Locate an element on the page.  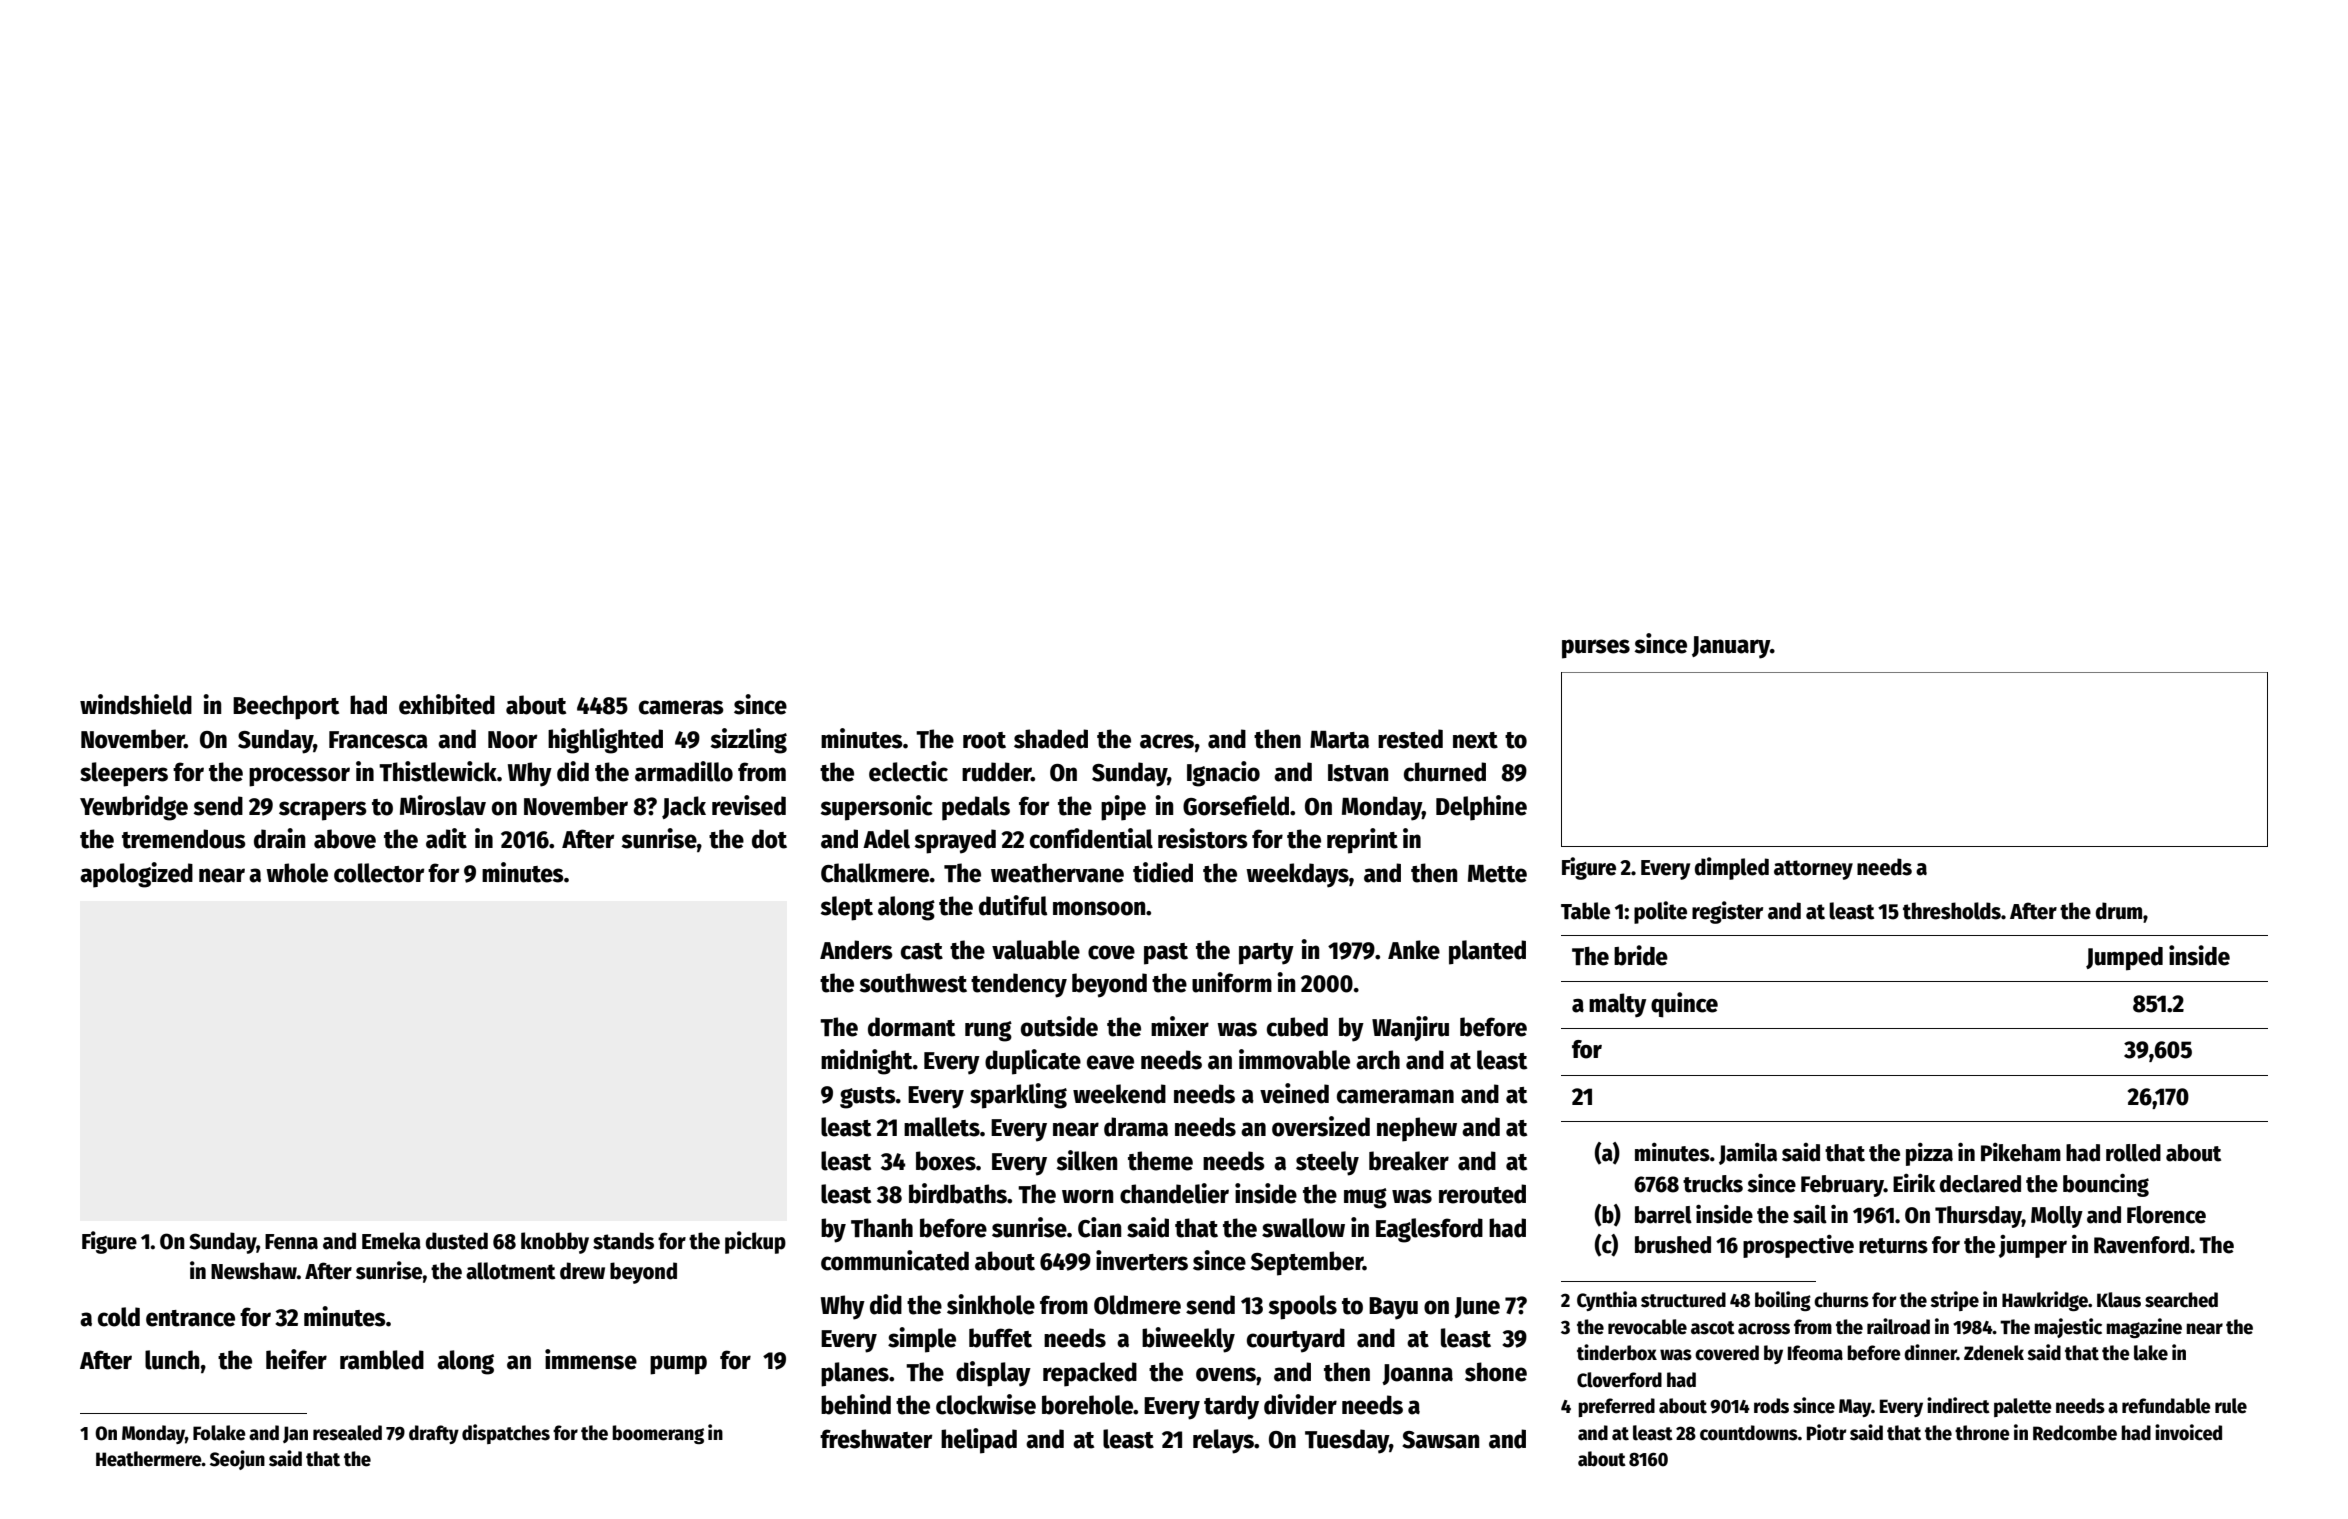
planes is located at coordinates (855, 1374).
